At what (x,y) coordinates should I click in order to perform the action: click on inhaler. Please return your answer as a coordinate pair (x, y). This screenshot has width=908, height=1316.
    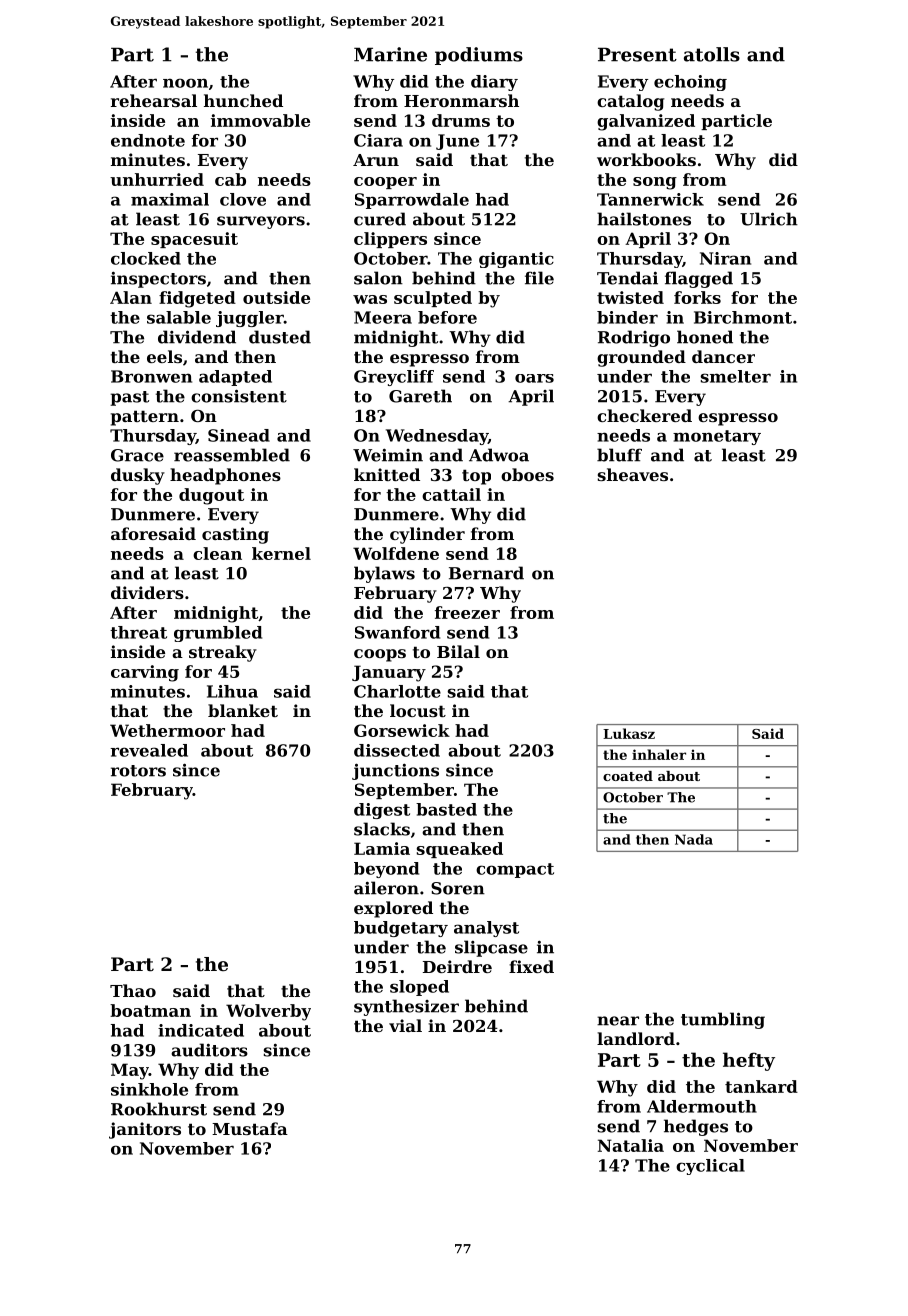
    Looking at the image, I should click on (659, 754).
